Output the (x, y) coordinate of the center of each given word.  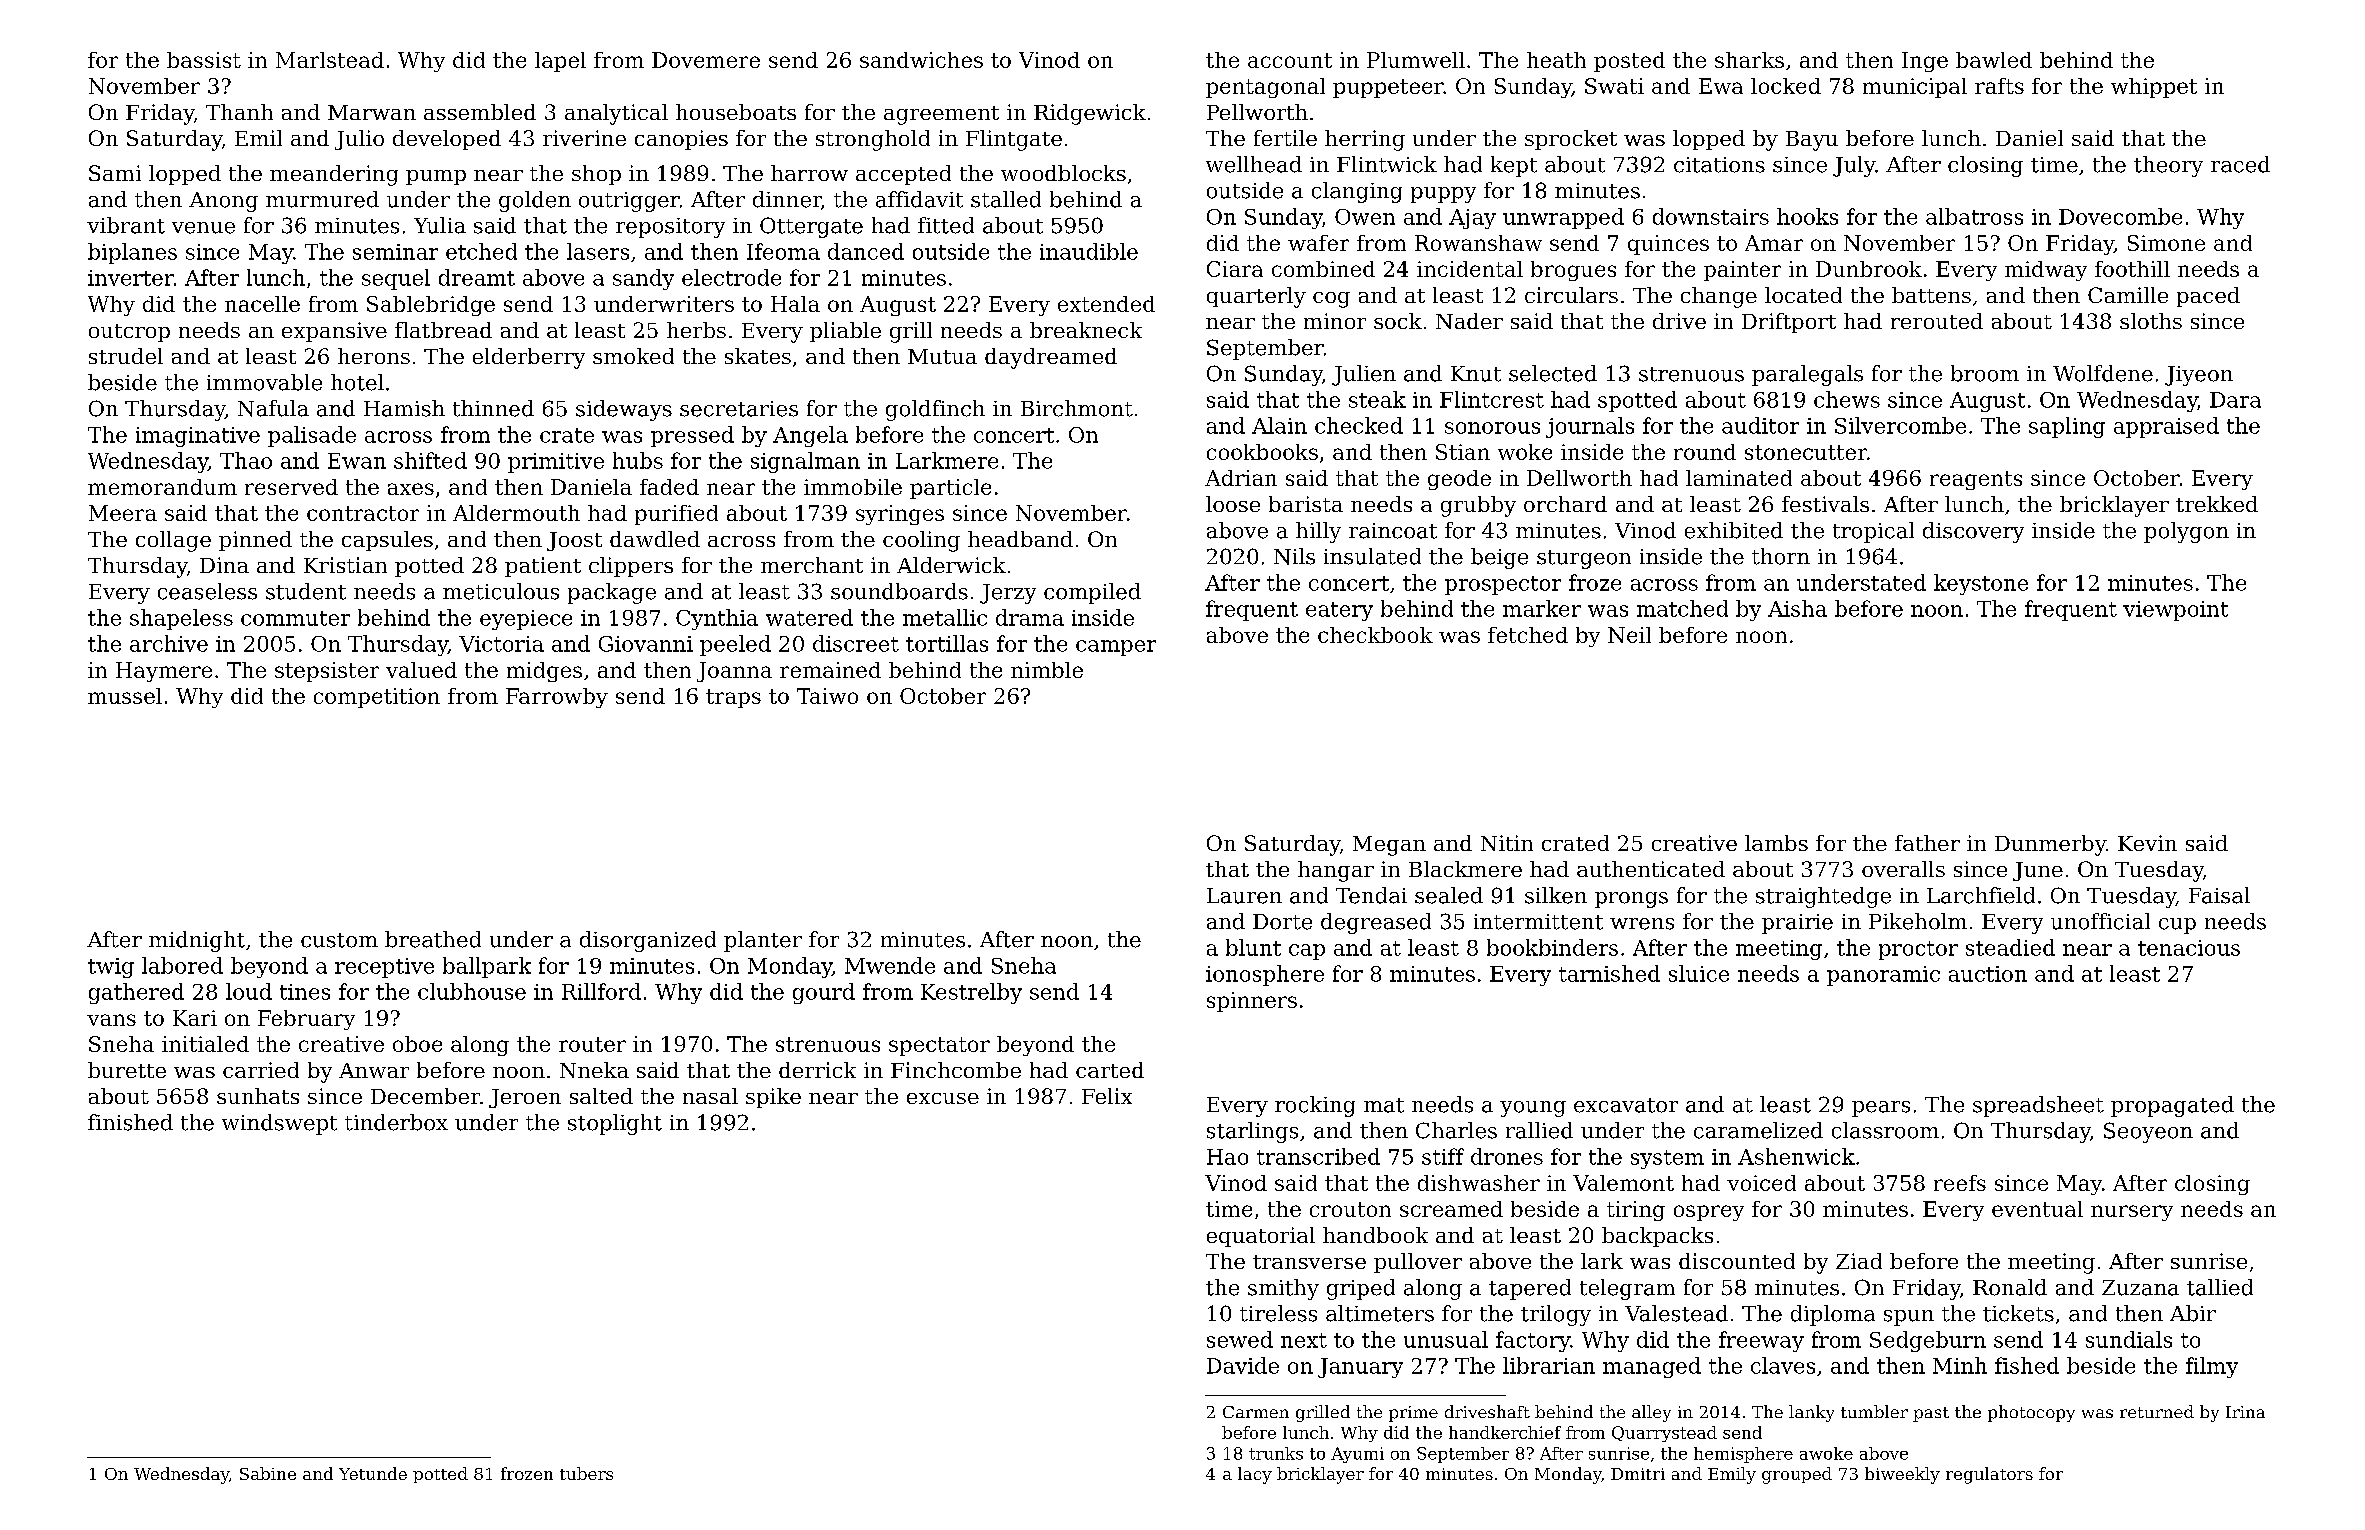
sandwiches (921, 60)
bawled (1994, 60)
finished (130, 1122)
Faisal (2219, 895)
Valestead (1676, 1313)
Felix (1107, 1096)
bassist (204, 60)
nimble (1047, 670)
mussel (125, 696)
